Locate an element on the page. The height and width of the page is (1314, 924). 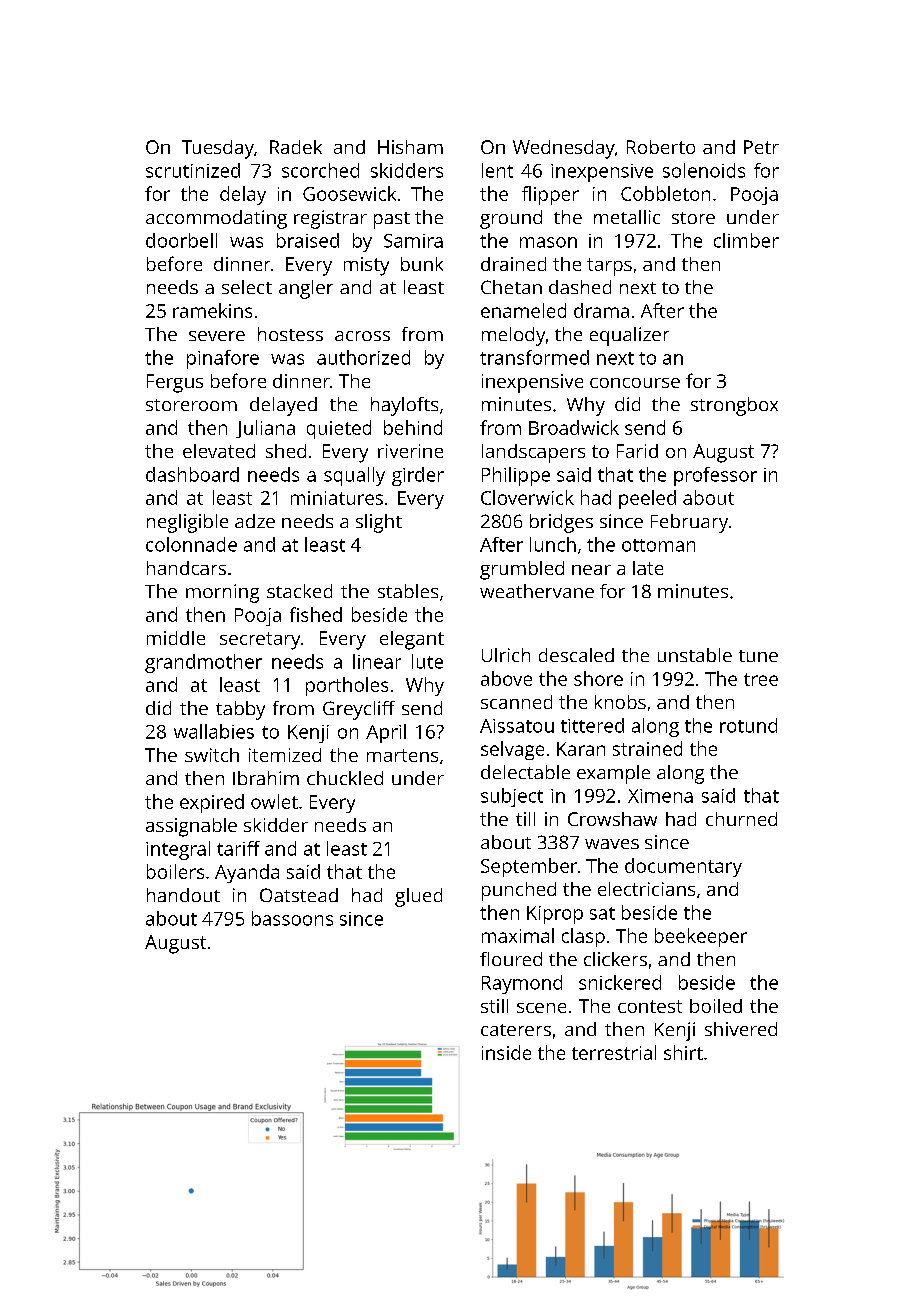
Petr is located at coordinates (761, 147).
